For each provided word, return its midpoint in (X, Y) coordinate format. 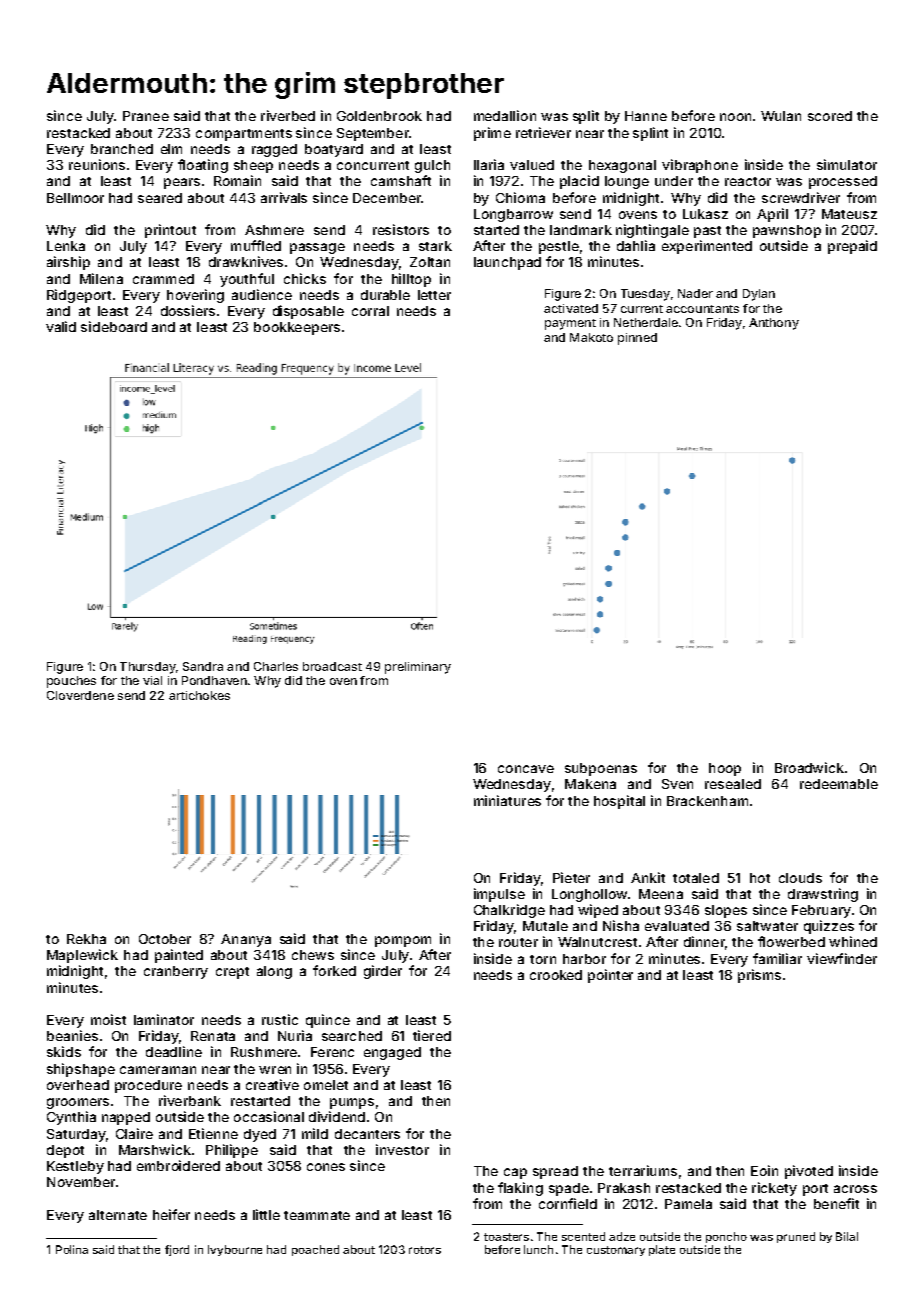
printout (170, 231)
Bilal (847, 1236)
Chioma (520, 197)
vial (152, 680)
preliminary (418, 668)
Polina (72, 1249)
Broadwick (809, 767)
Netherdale (646, 322)
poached (315, 1250)
